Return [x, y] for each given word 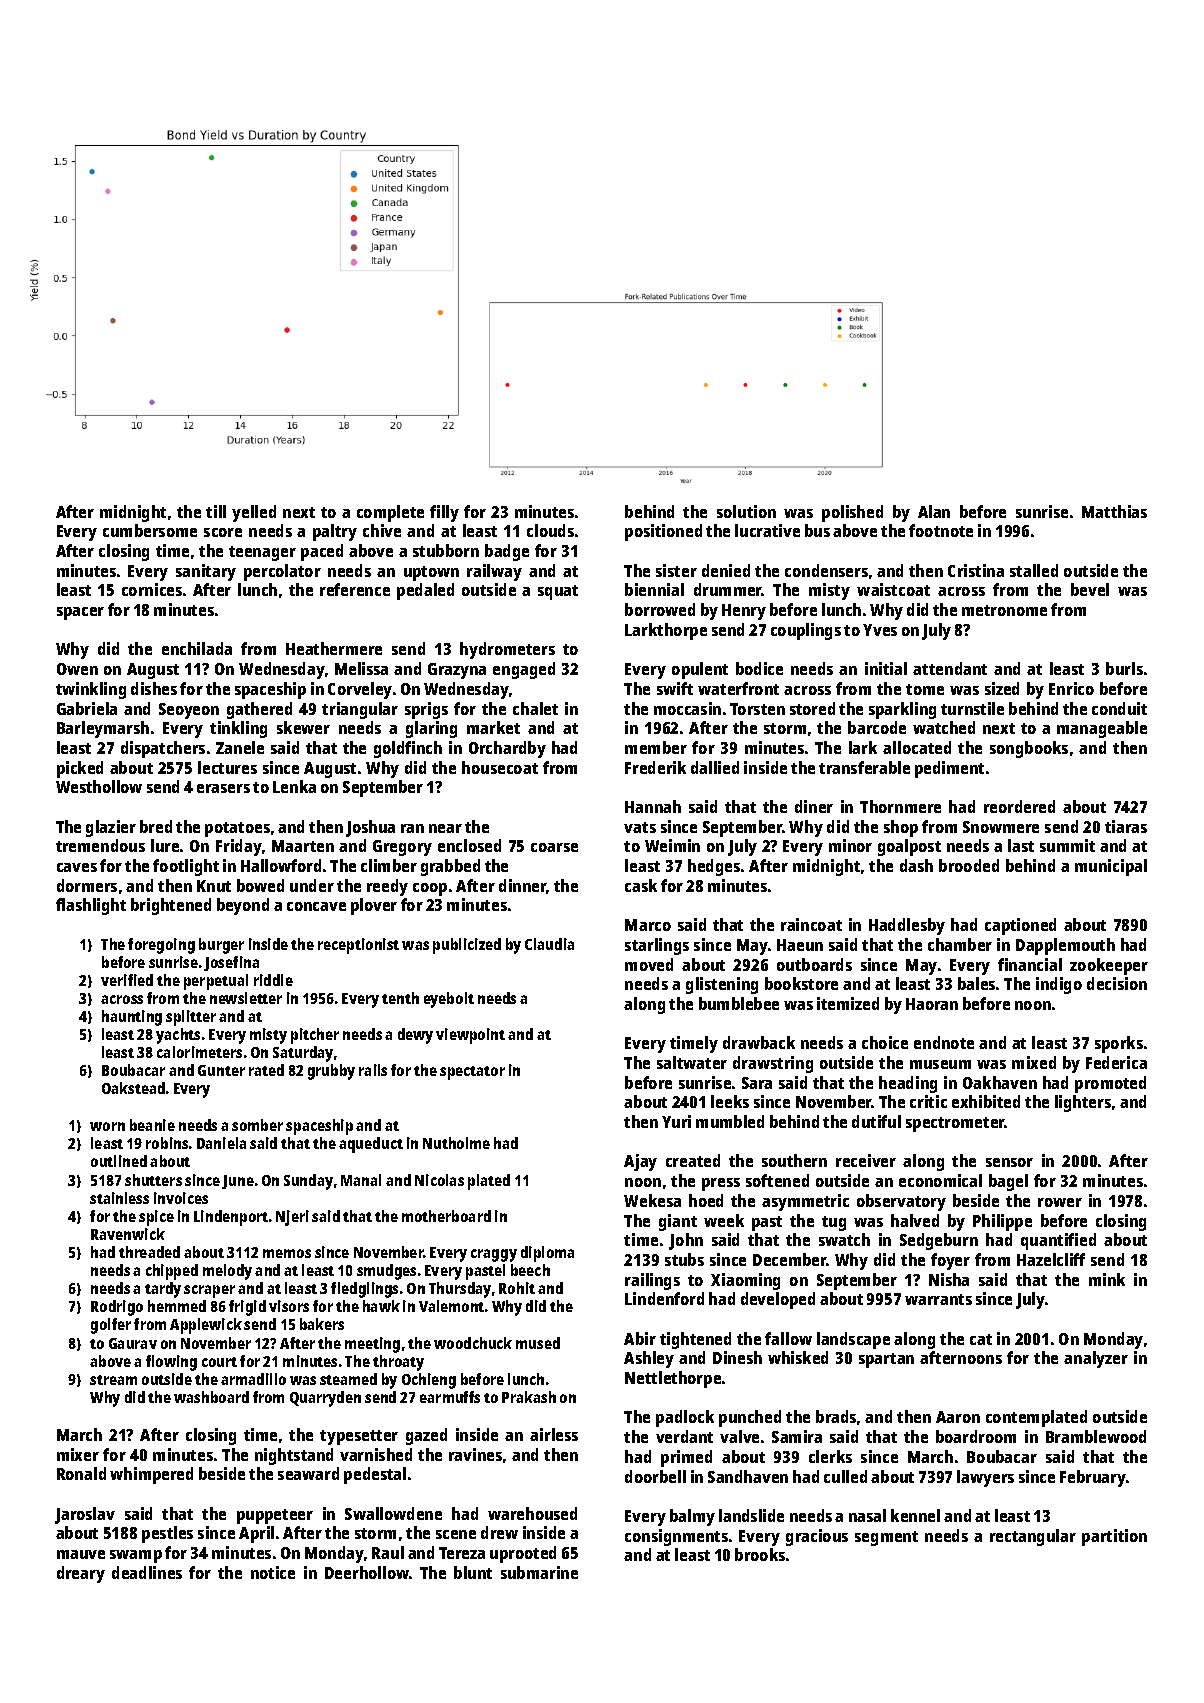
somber [257, 1125]
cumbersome [150, 530]
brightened [171, 906]
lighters [1083, 1103]
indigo [1059, 985]
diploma [547, 1254]
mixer [78, 1454]
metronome [1004, 610]
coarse [554, 847]
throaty [398, 1363]
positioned [663, 532]
